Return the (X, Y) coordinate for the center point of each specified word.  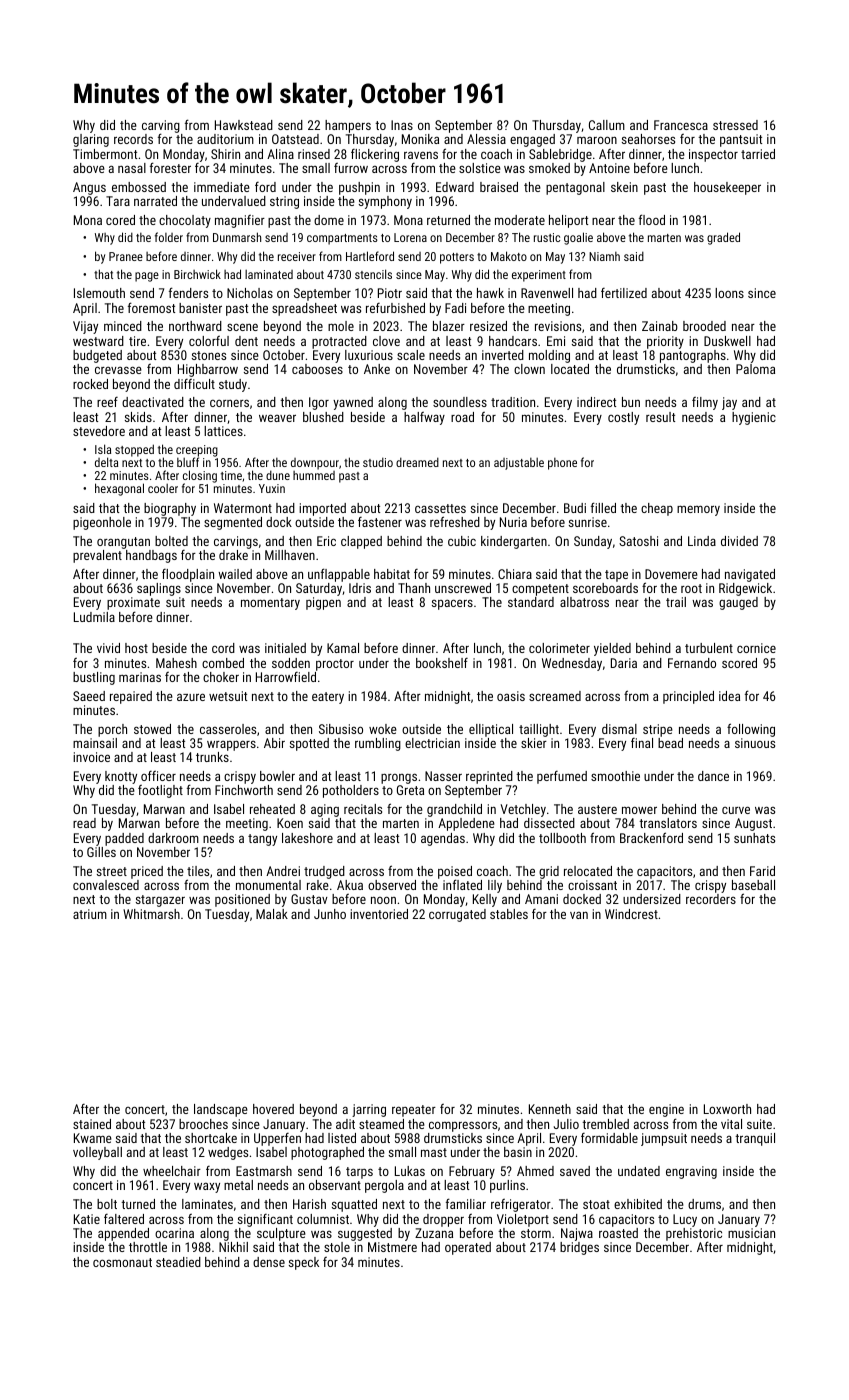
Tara (118, 201)
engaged (532, 140)
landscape (221, 1110)
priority (665, 342)
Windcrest (631, 914)
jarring (369, 1110)
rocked (90, 384)
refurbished (395, 308)
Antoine (609, 168)
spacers (452, 604)
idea (729, 696)
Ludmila (94, 617)
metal (238, 1185)
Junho (330, 914)
